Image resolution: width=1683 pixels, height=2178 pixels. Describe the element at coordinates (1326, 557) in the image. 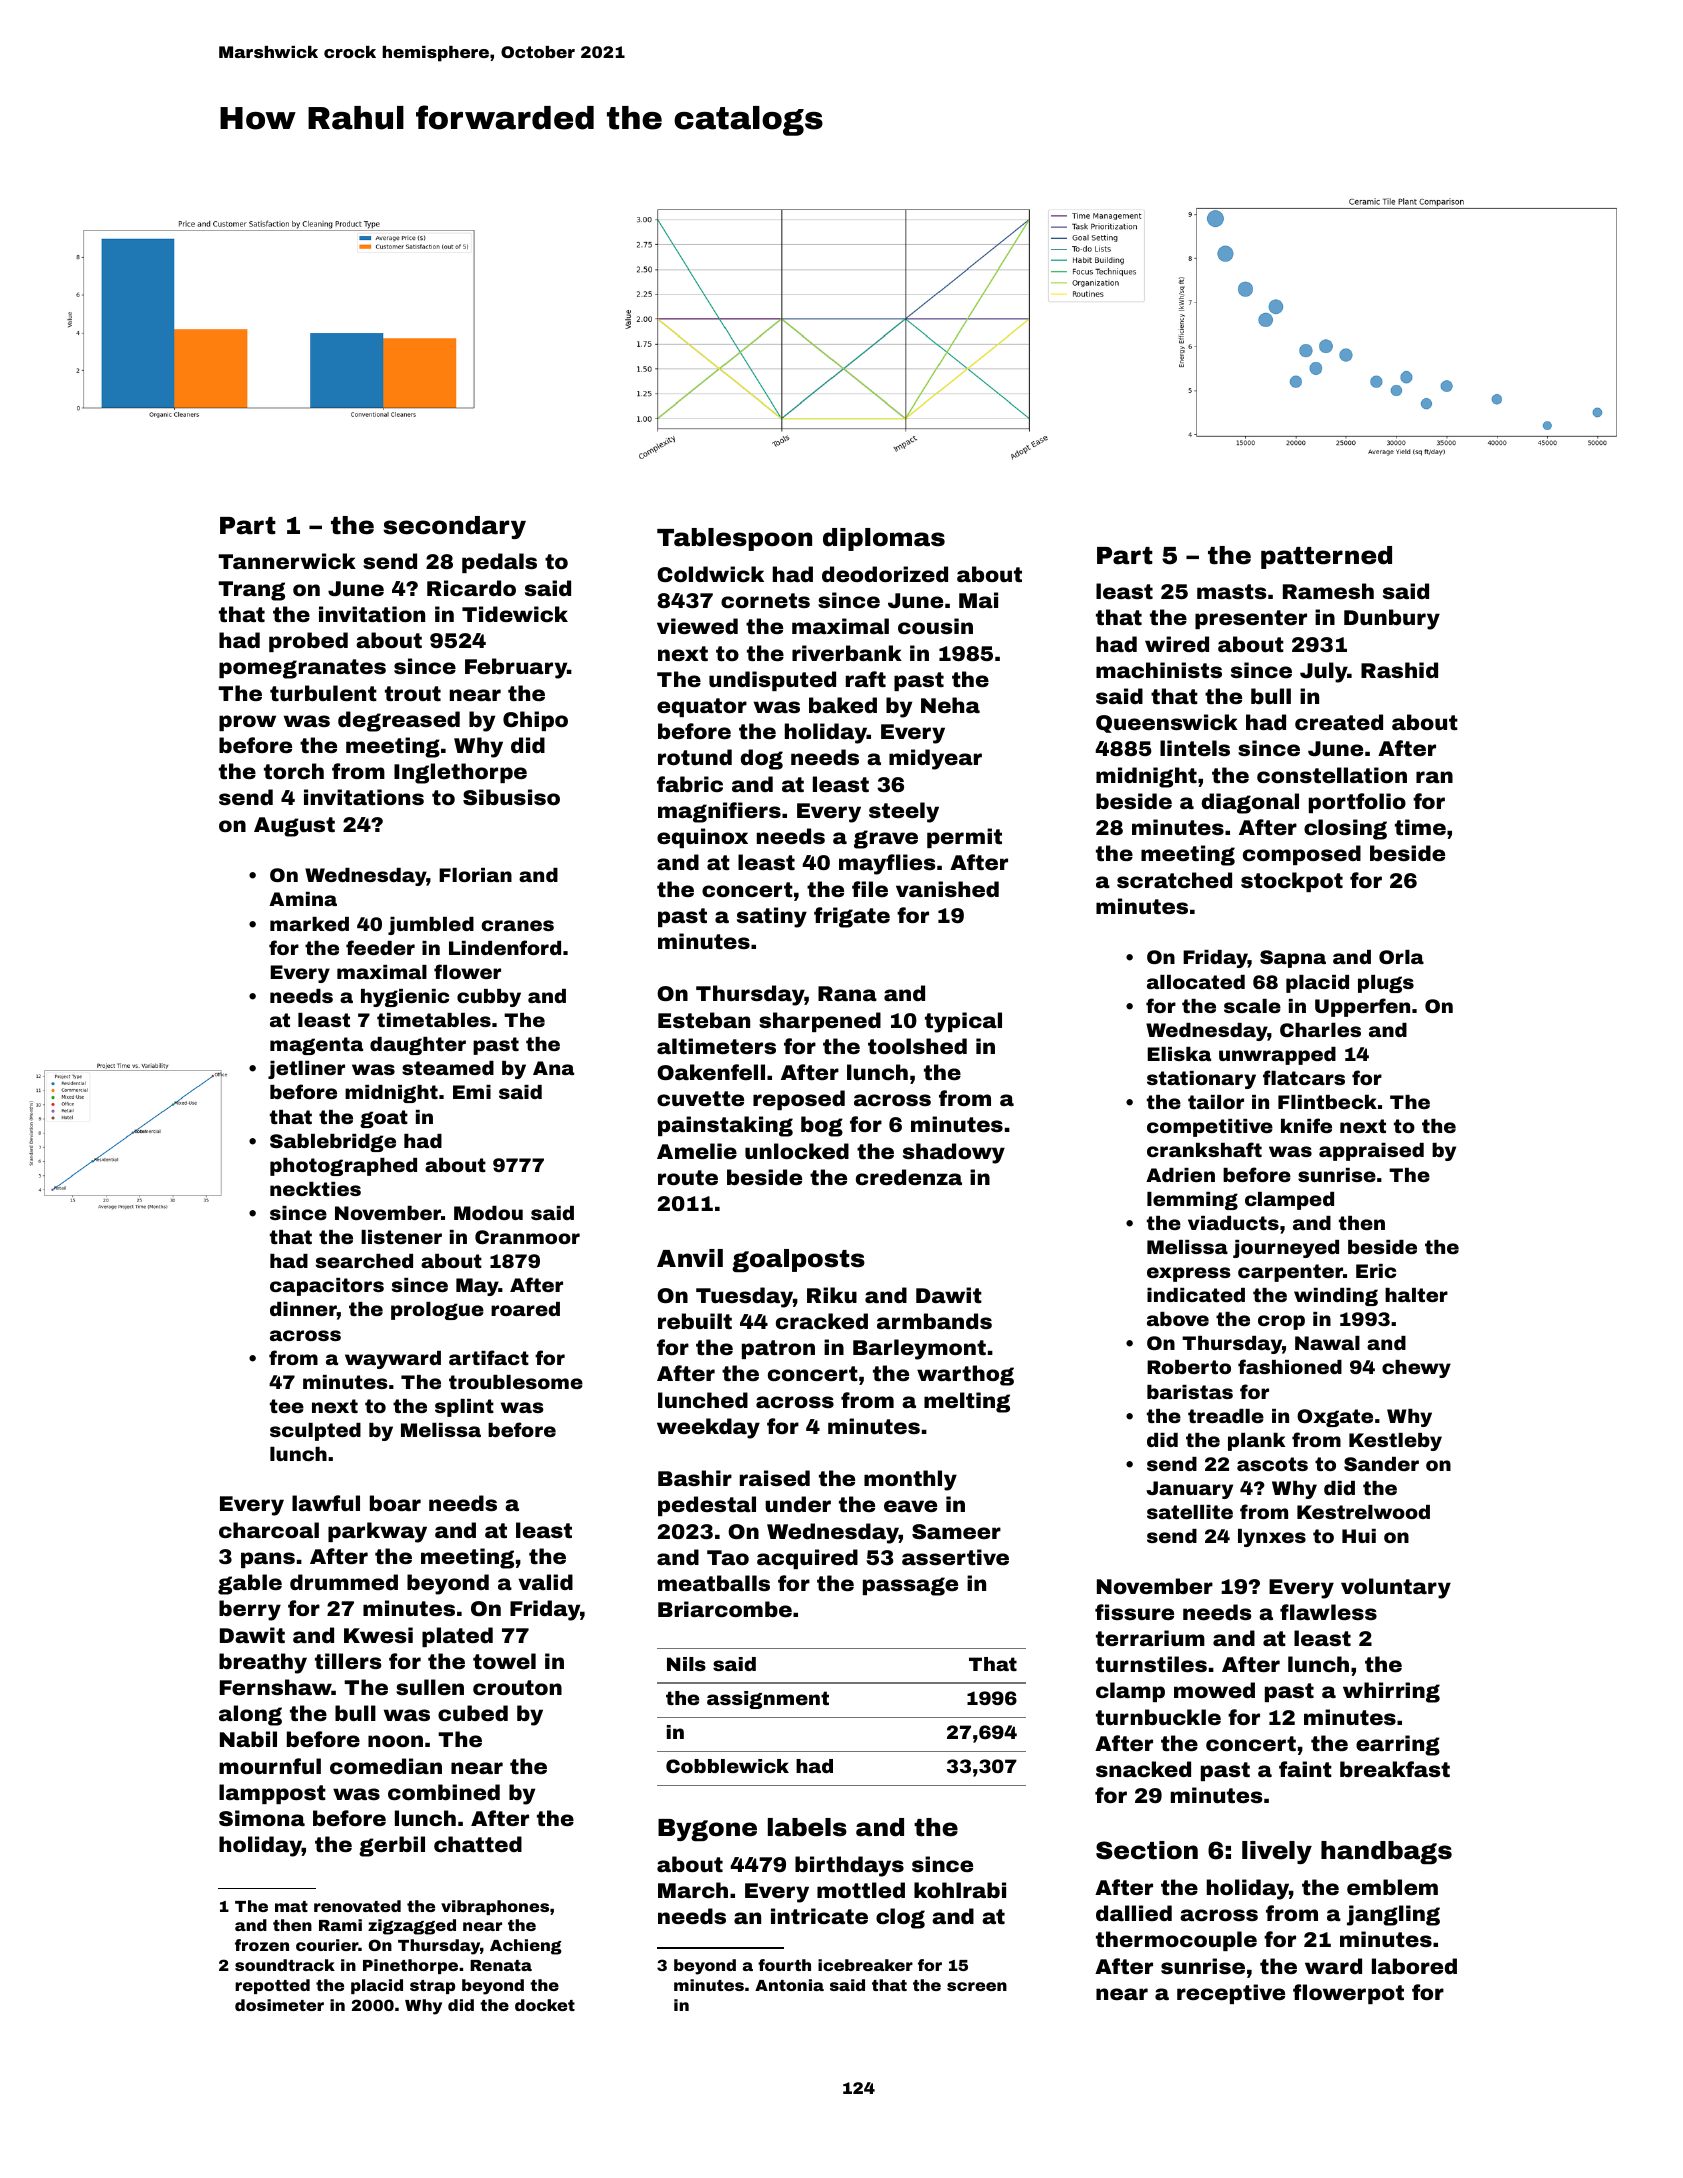

I see `patterned` at that location.
